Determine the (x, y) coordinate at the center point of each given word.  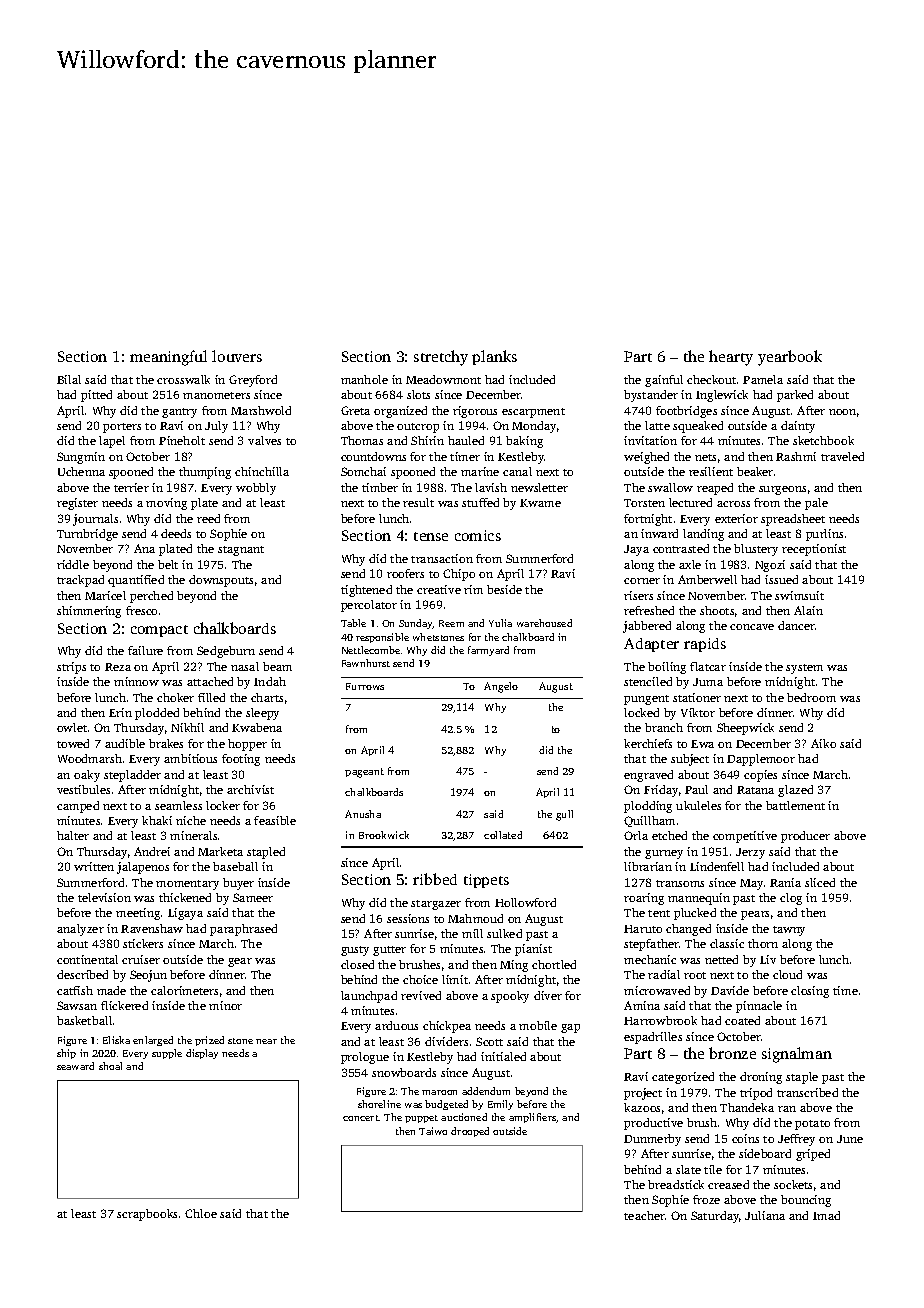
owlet (72, 727)
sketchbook (823, 440)
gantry (179, 413)
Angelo (501, 687)
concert (361, 1118)
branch (664, 727)
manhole (364, 379)
